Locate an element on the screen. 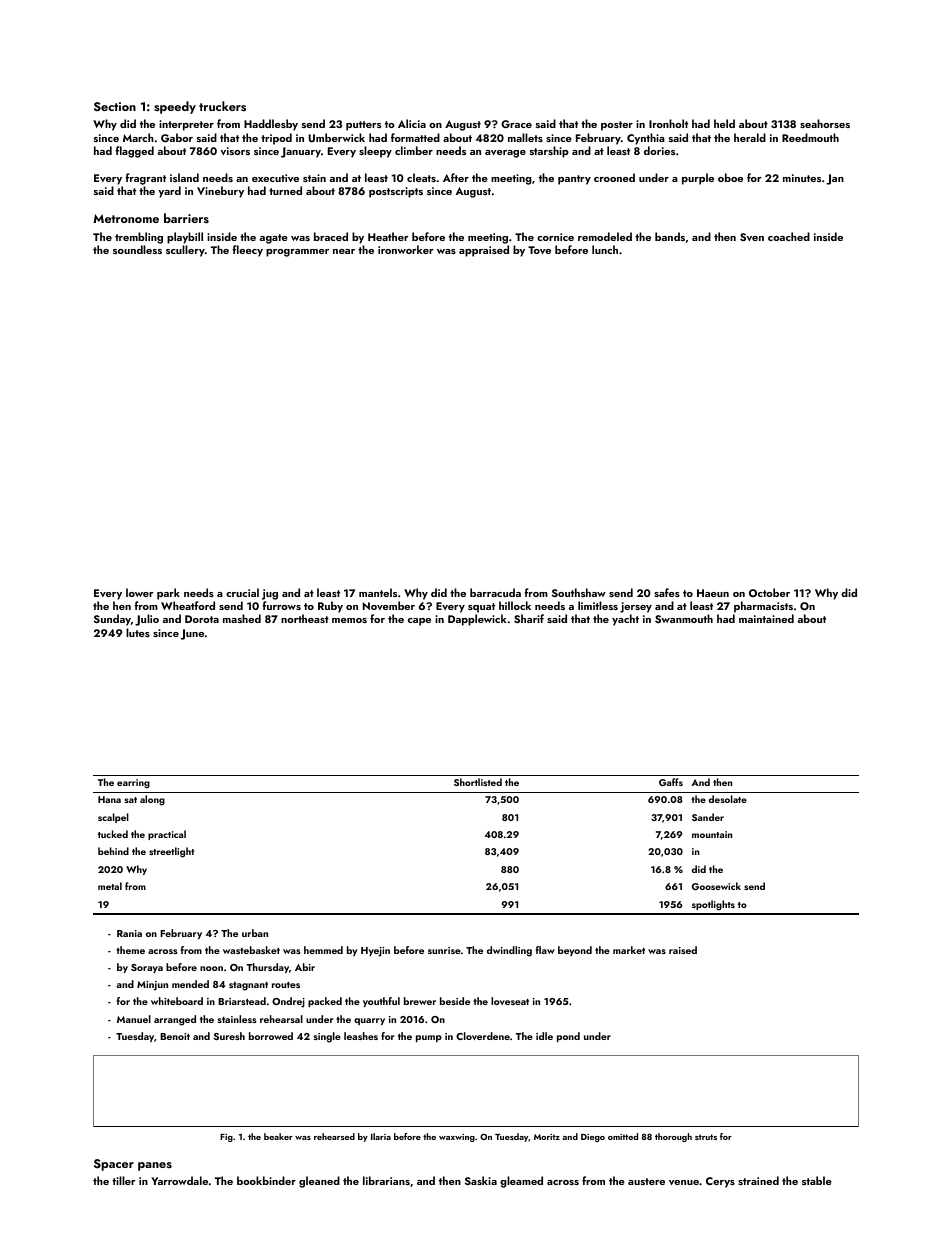  northeast is located at coordinates (305, 618).
